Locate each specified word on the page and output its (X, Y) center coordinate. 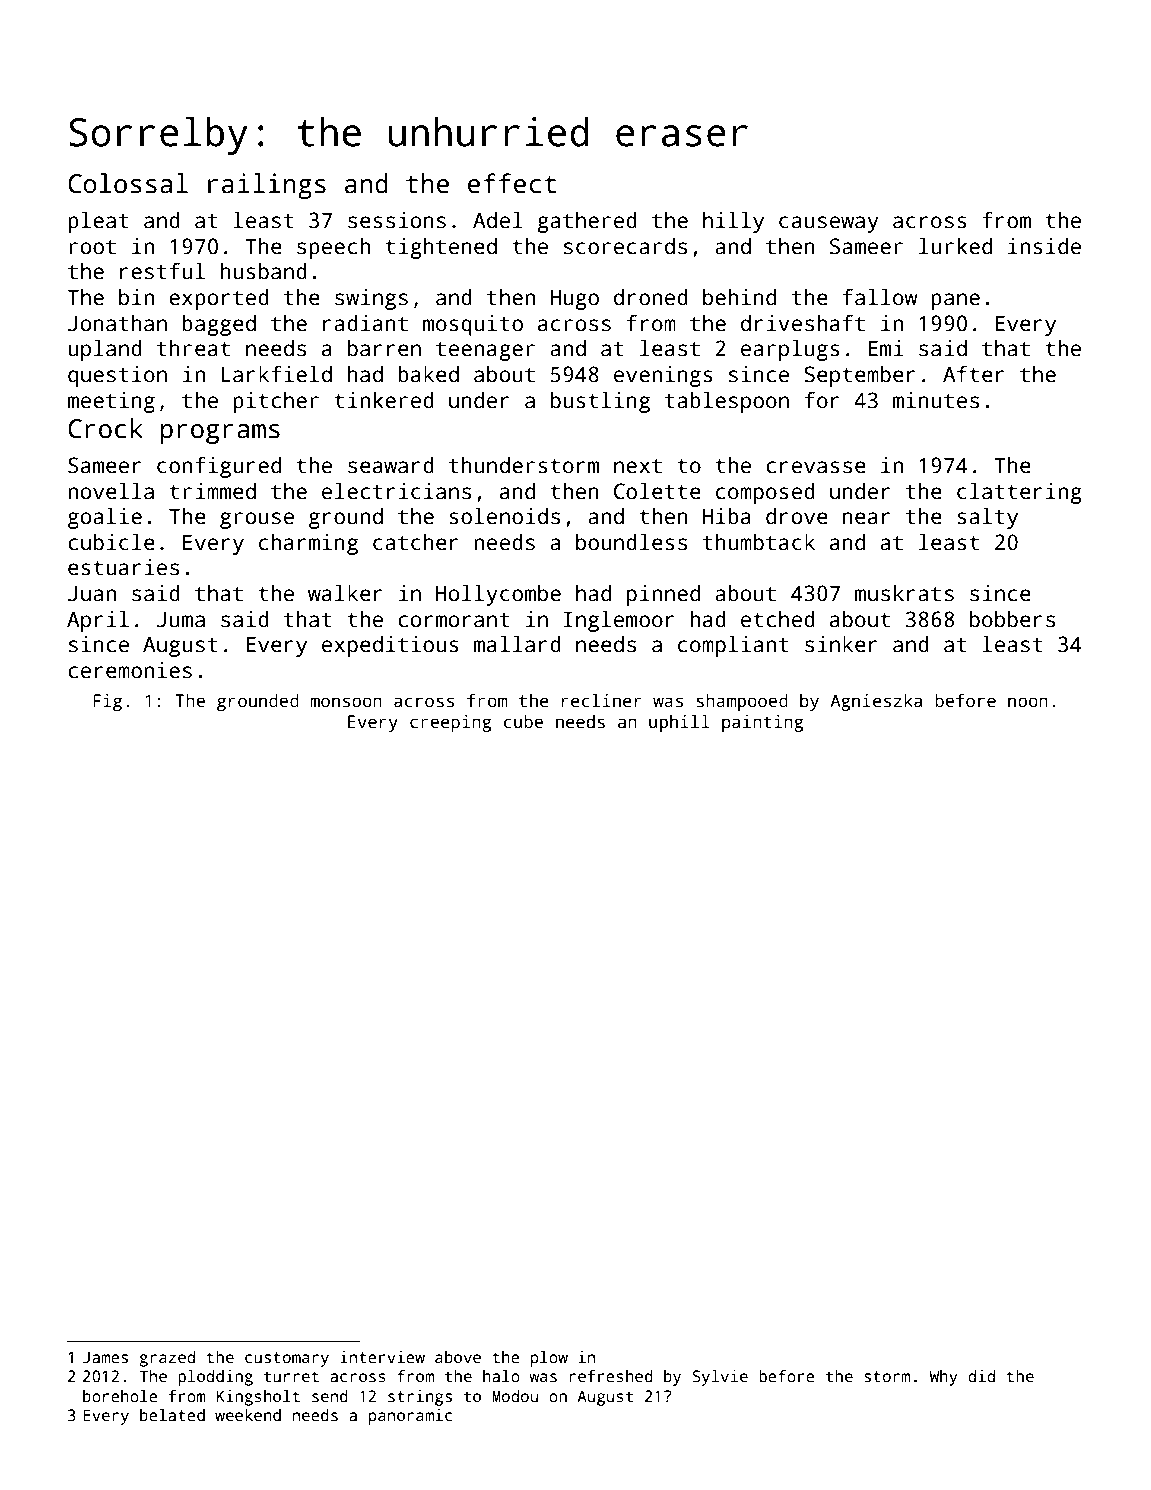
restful (162, 271)
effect (512, 183)
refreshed (611, 1376)
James (105, 1357)
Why (943, 1378)
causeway (829, 224)
